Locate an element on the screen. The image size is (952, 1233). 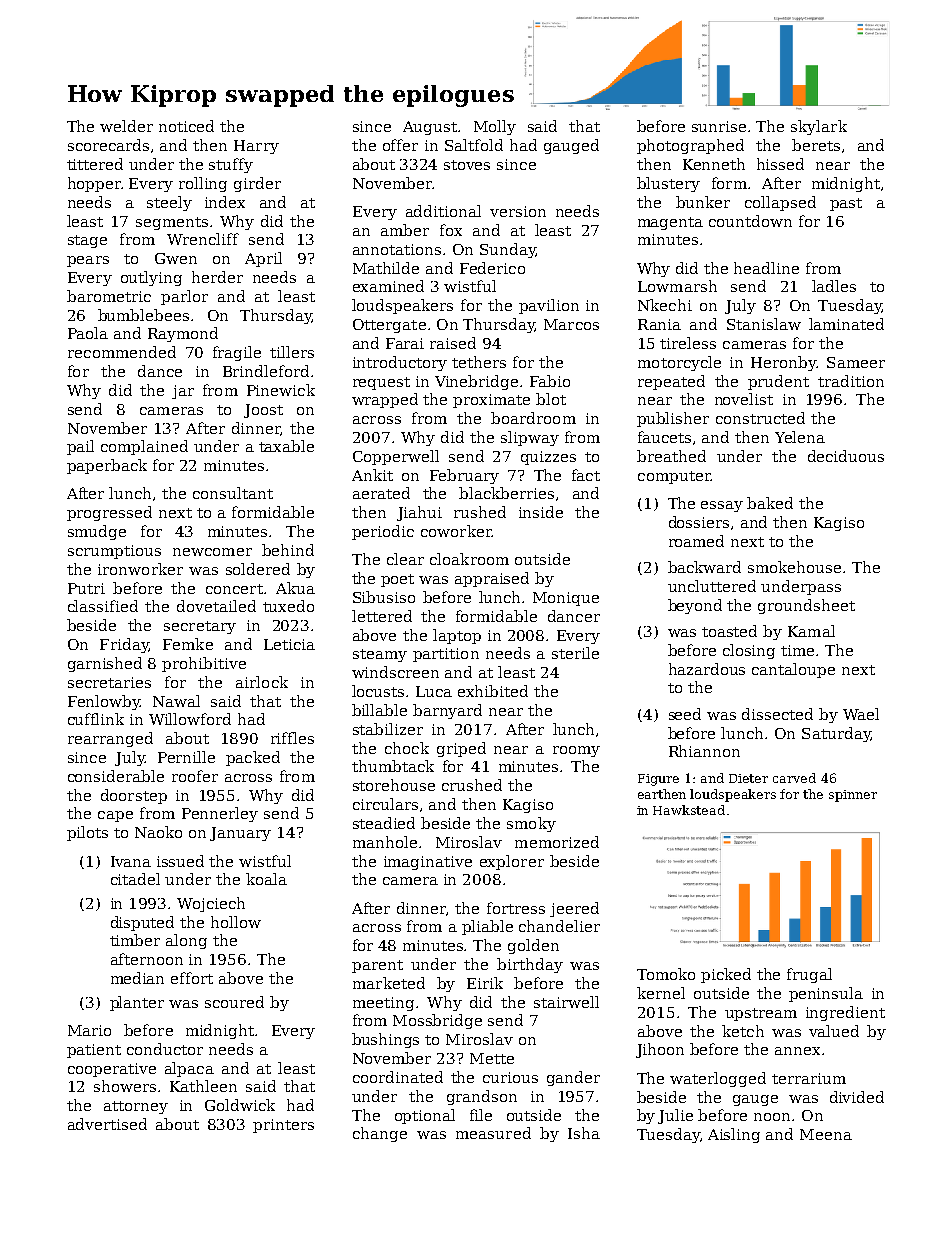
picked is located at coordinates (726, 975).
